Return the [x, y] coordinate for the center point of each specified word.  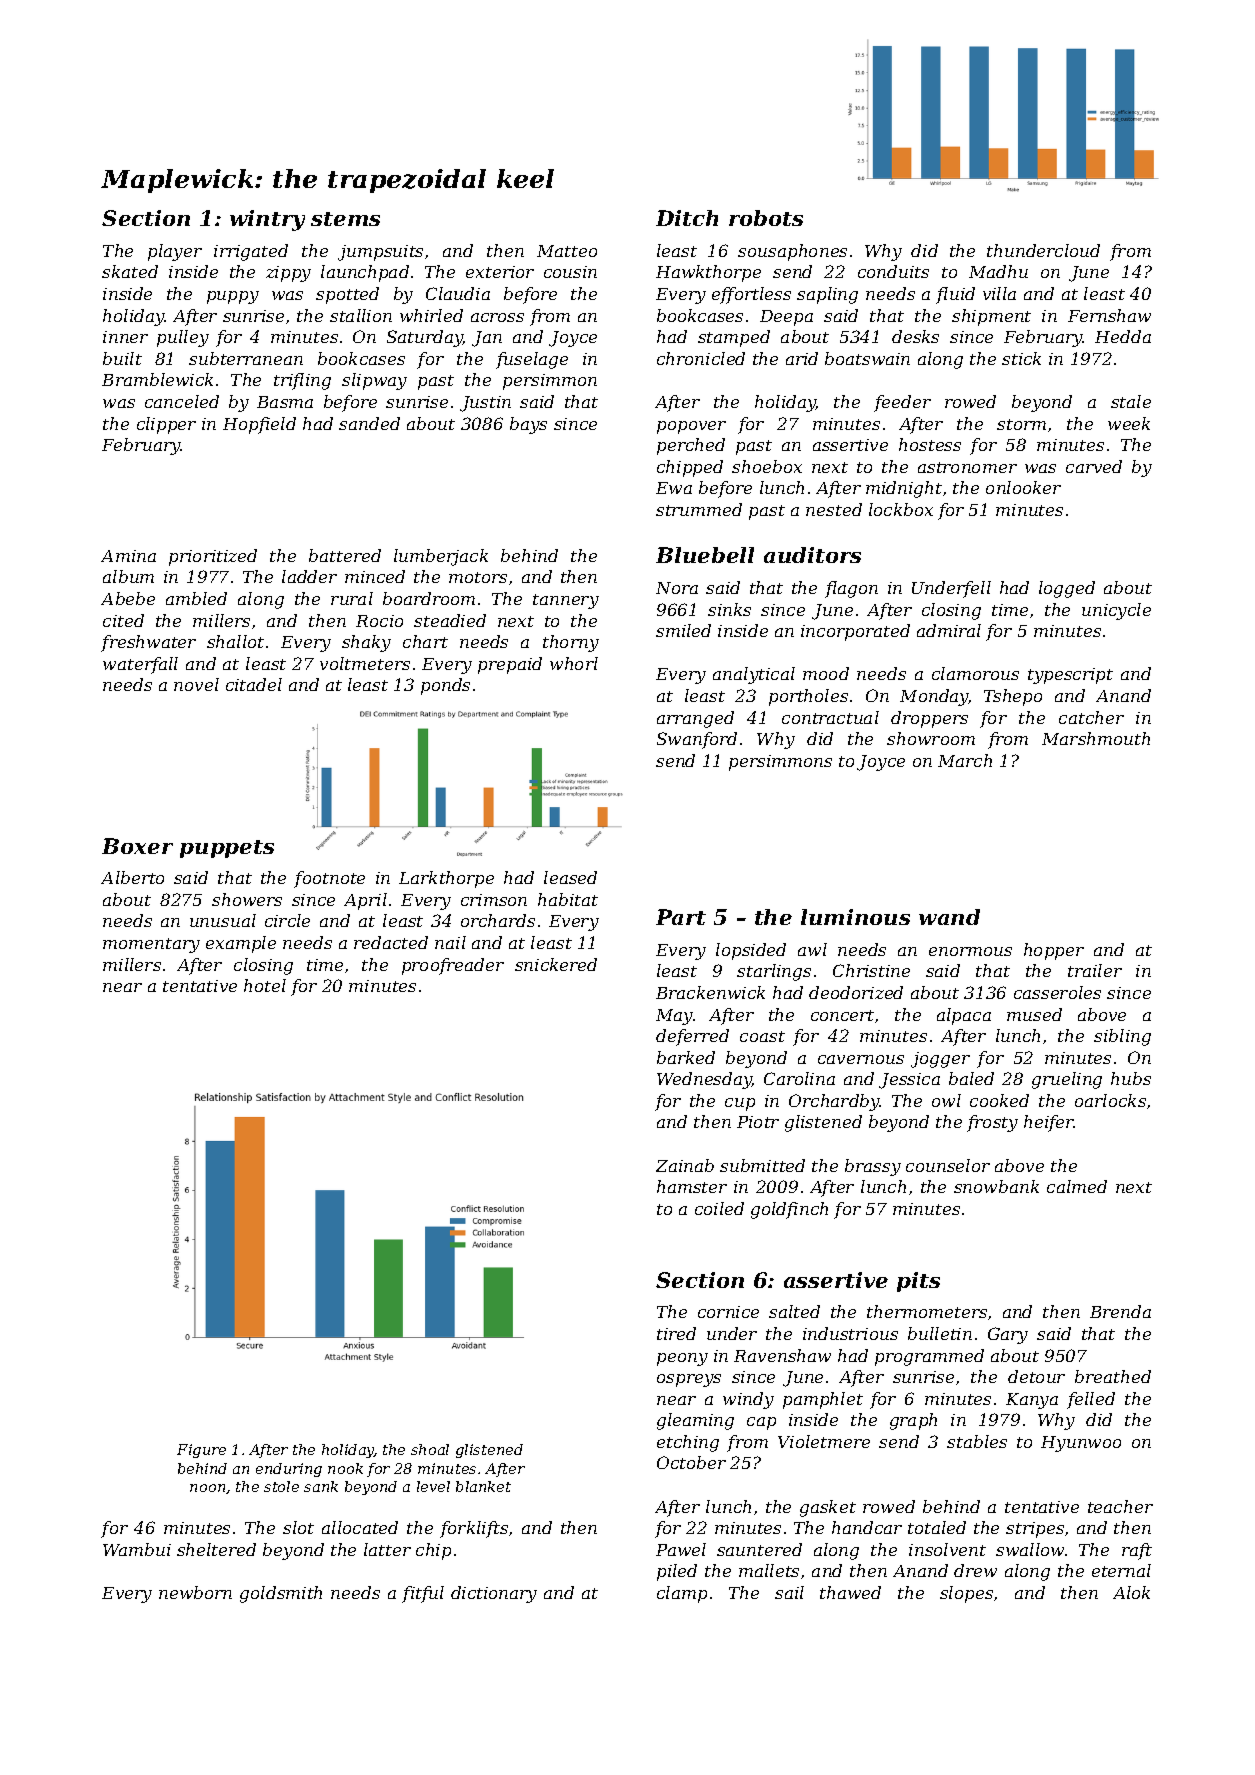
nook [345, 1468]
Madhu [998, 271]
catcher [1091, 717]
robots [766, 218]
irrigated [251, 252]
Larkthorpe [446, 879]
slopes [966, 1594]
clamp [682, 1594]
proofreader [453, 966]
